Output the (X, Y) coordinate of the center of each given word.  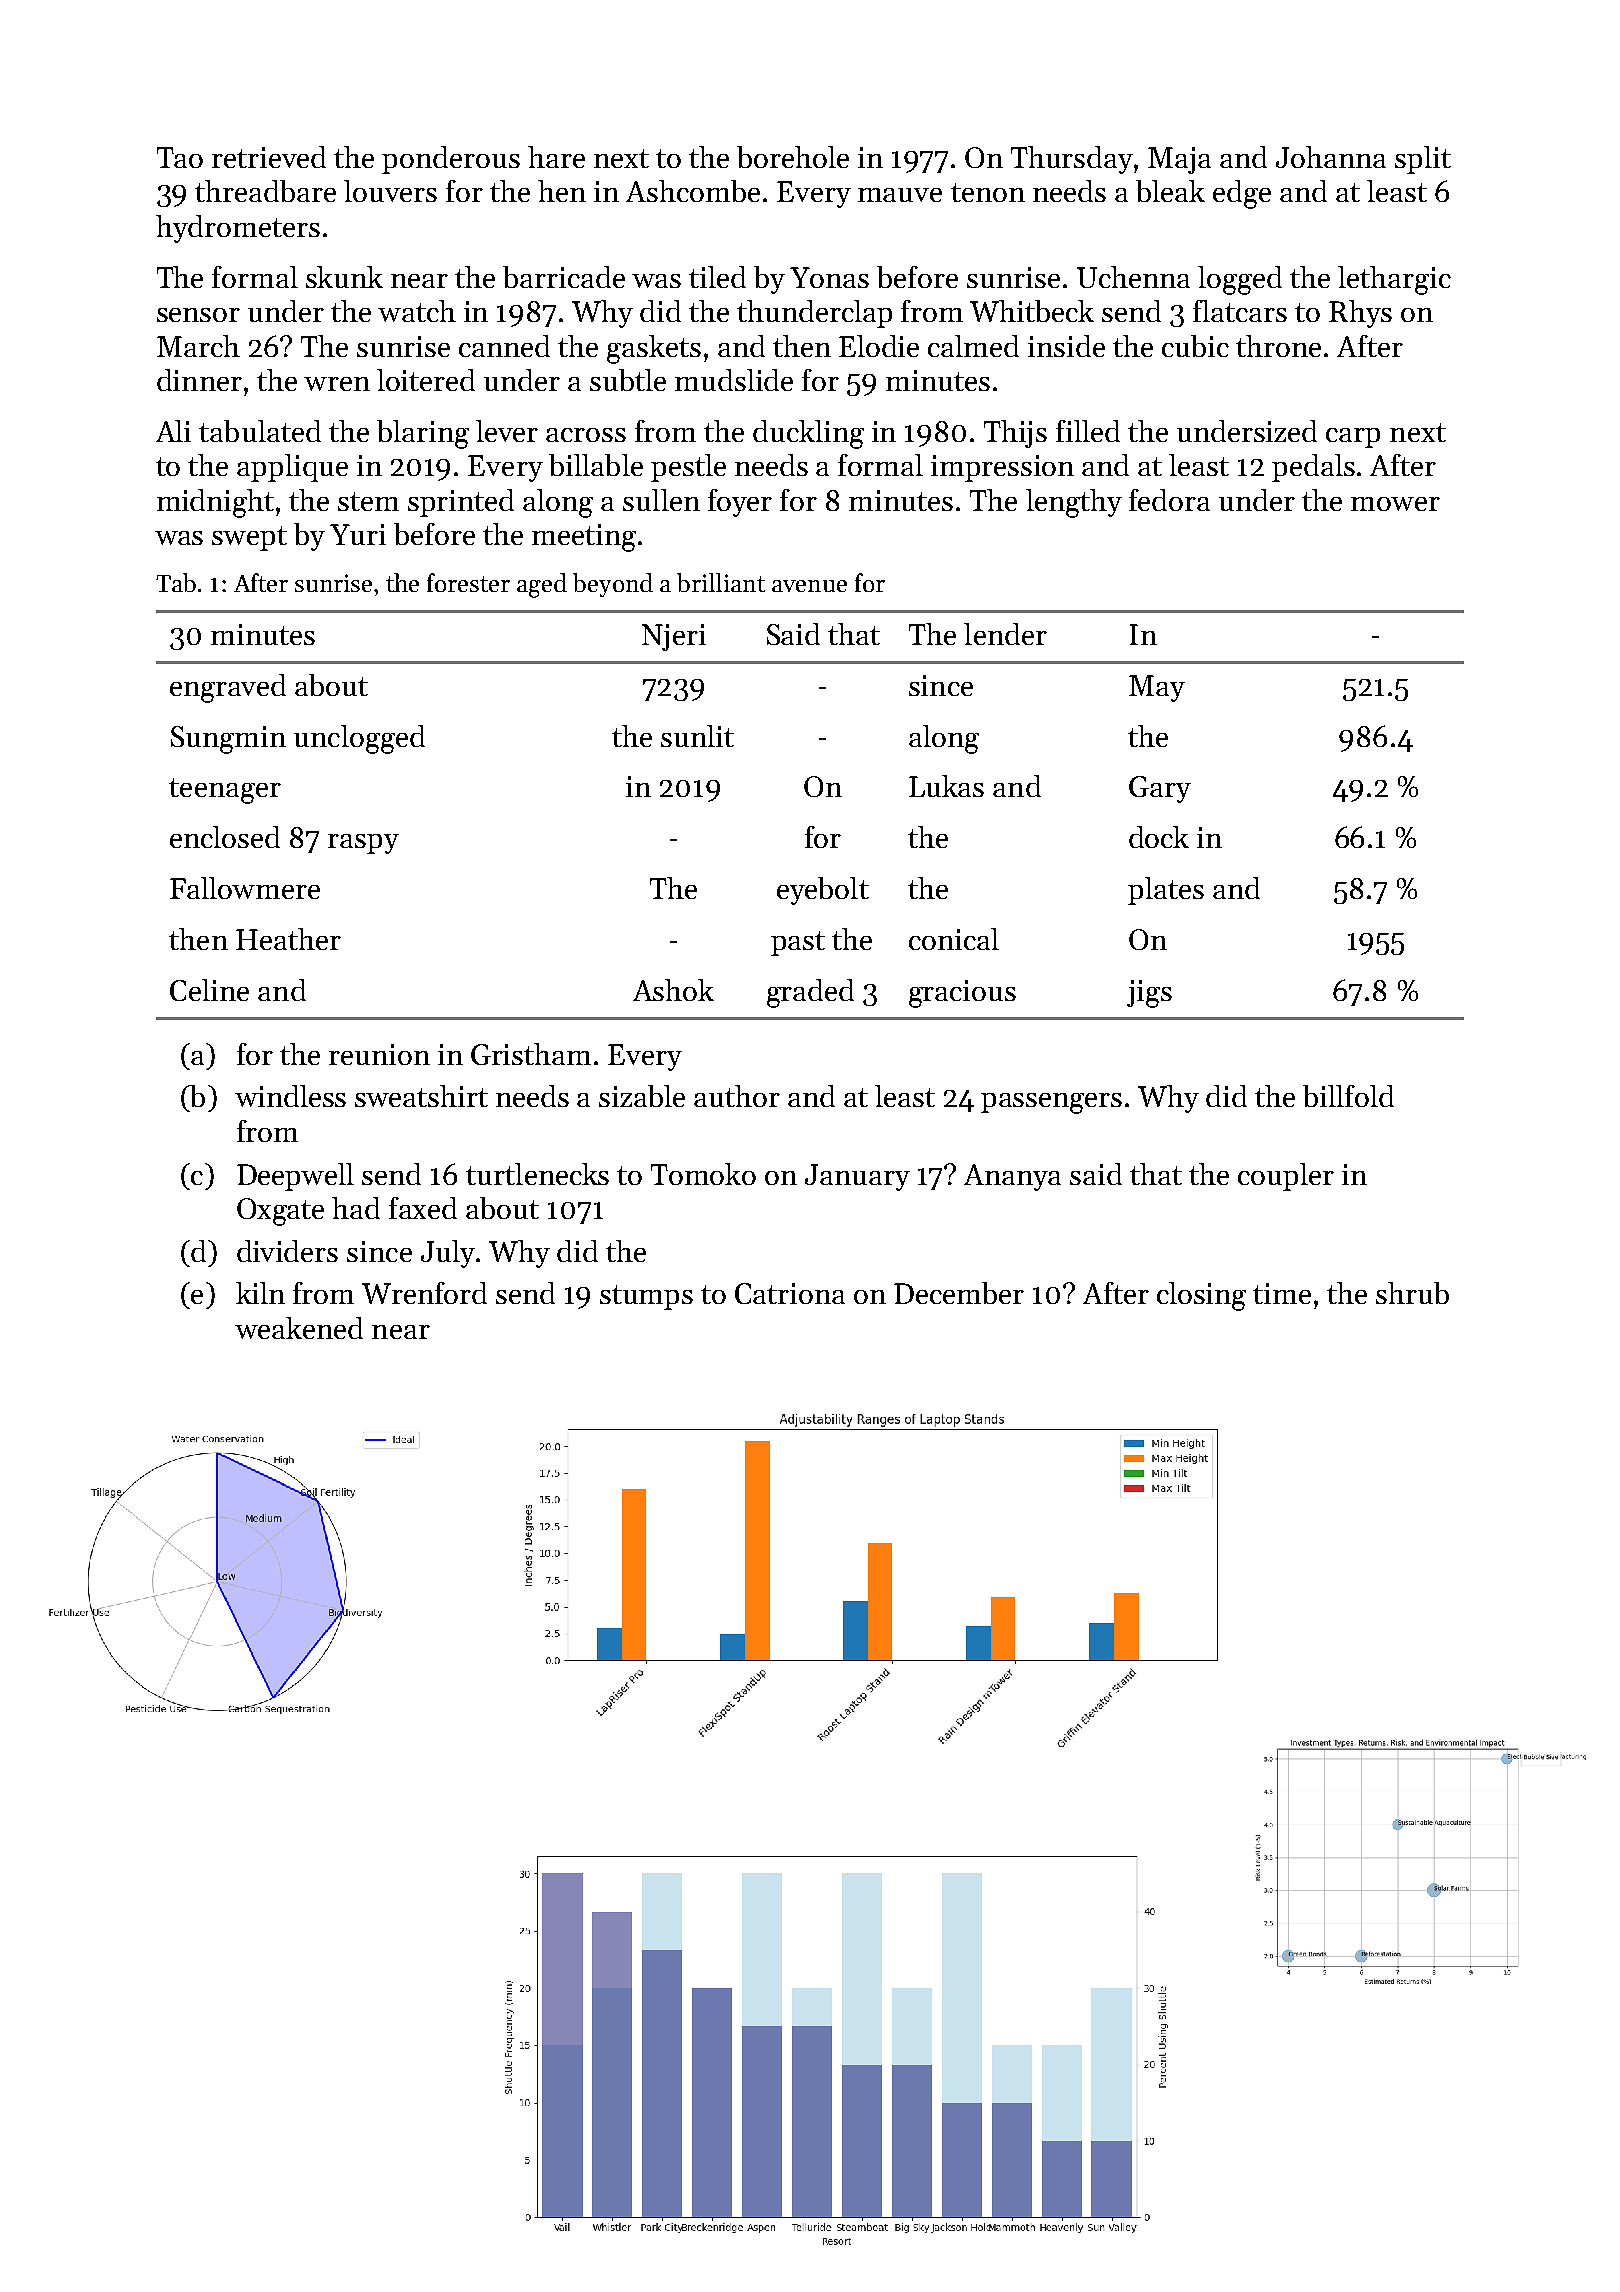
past (798, 943)
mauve (900, 195)
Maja (1179, 160)
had (356, 1208)
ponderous (451, 160)
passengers (1051, 1103)
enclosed (225, 837)
